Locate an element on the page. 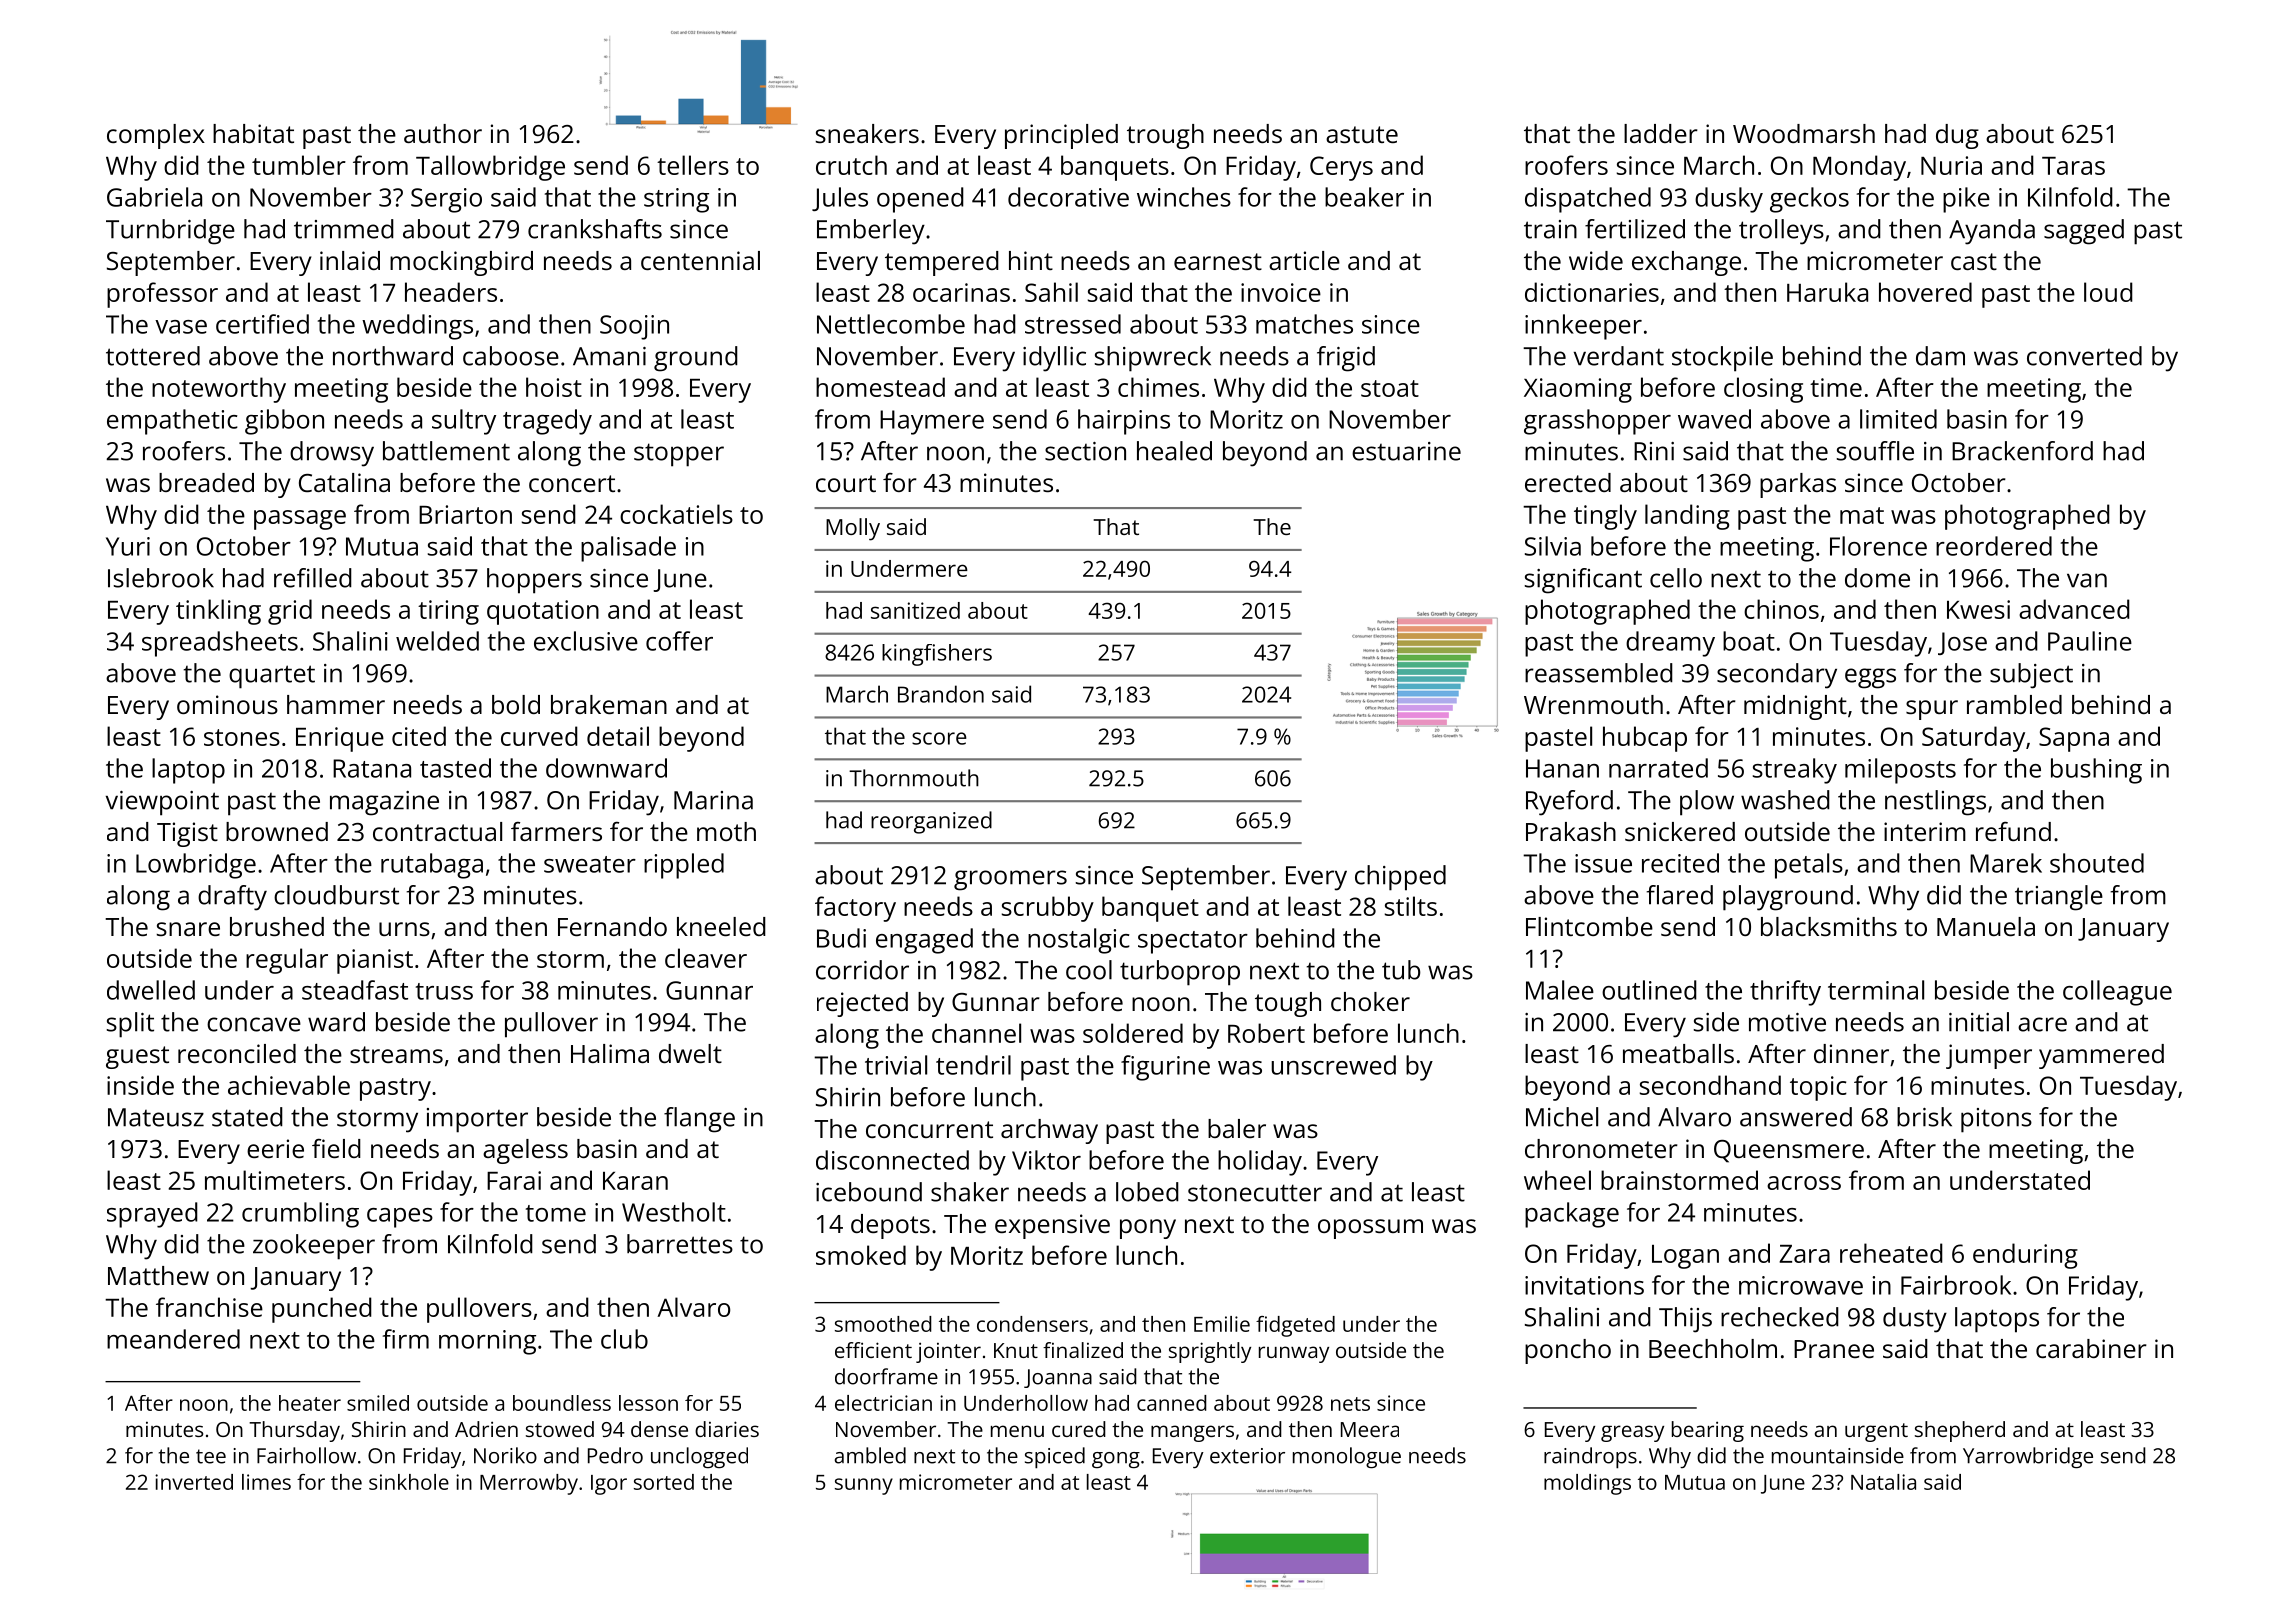 This image has width=2292, height=1620. tellers is located at coordinates (693, 165).
